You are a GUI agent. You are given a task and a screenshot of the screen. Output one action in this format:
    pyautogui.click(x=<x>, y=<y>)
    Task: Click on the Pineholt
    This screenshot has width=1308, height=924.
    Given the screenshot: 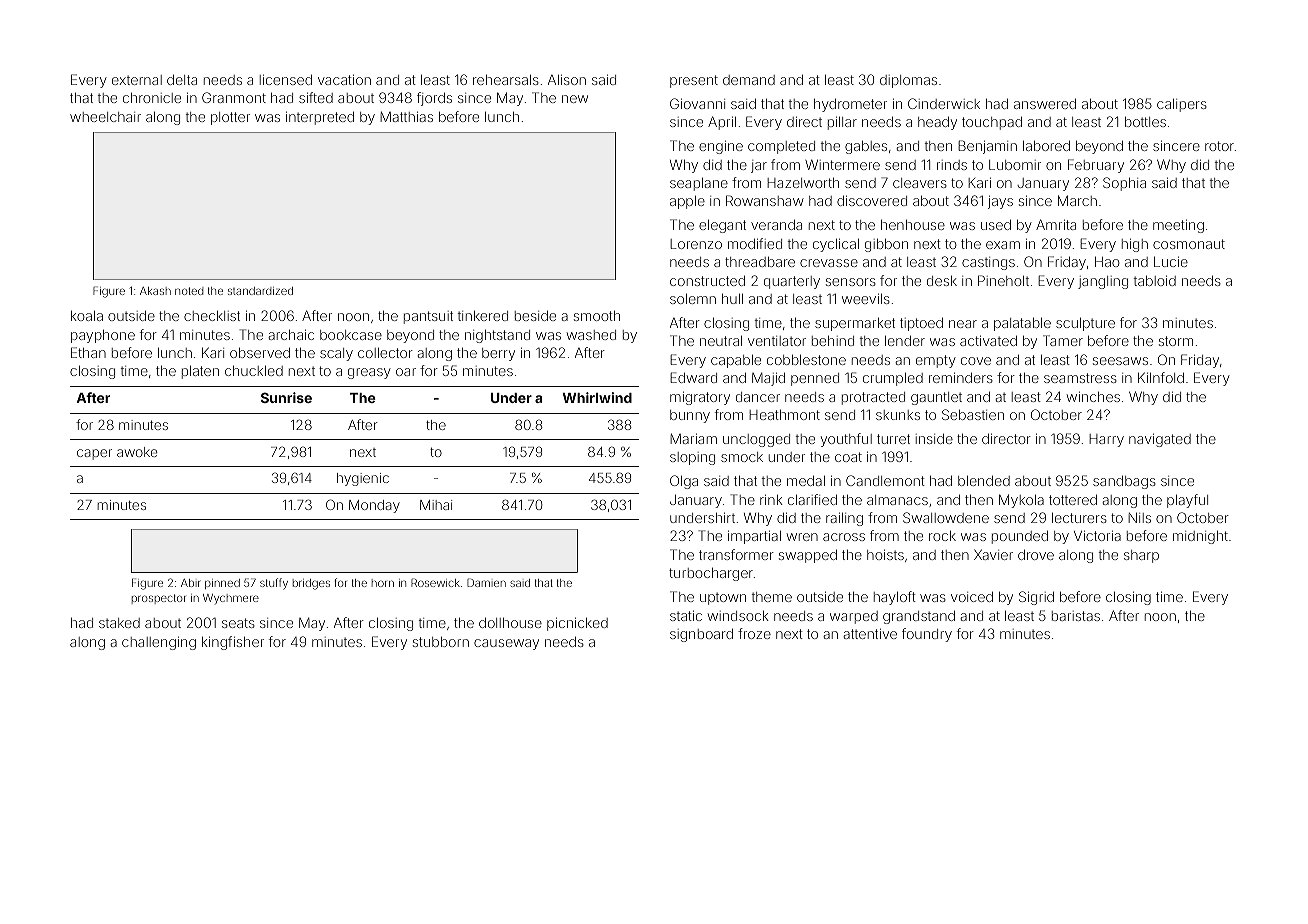 What is the action you would take?
    pyautogui.click(x=1003, y=280)
